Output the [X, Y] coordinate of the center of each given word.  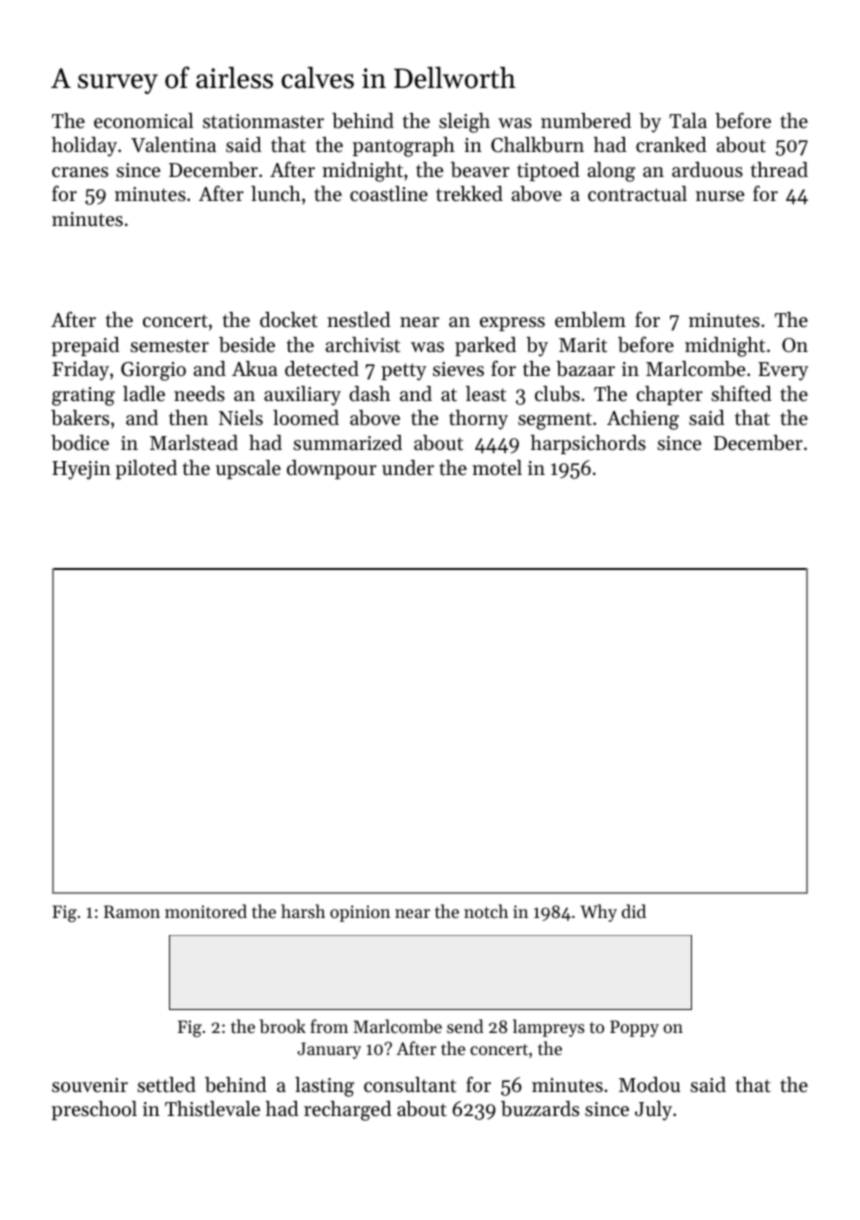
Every [783, 371]
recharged [347, 1111]
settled [166, 1085]
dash [369, 394]
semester [169, 346]
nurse [720, 196]
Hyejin [81, 470]
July [653, 1111]
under [408, 468]
